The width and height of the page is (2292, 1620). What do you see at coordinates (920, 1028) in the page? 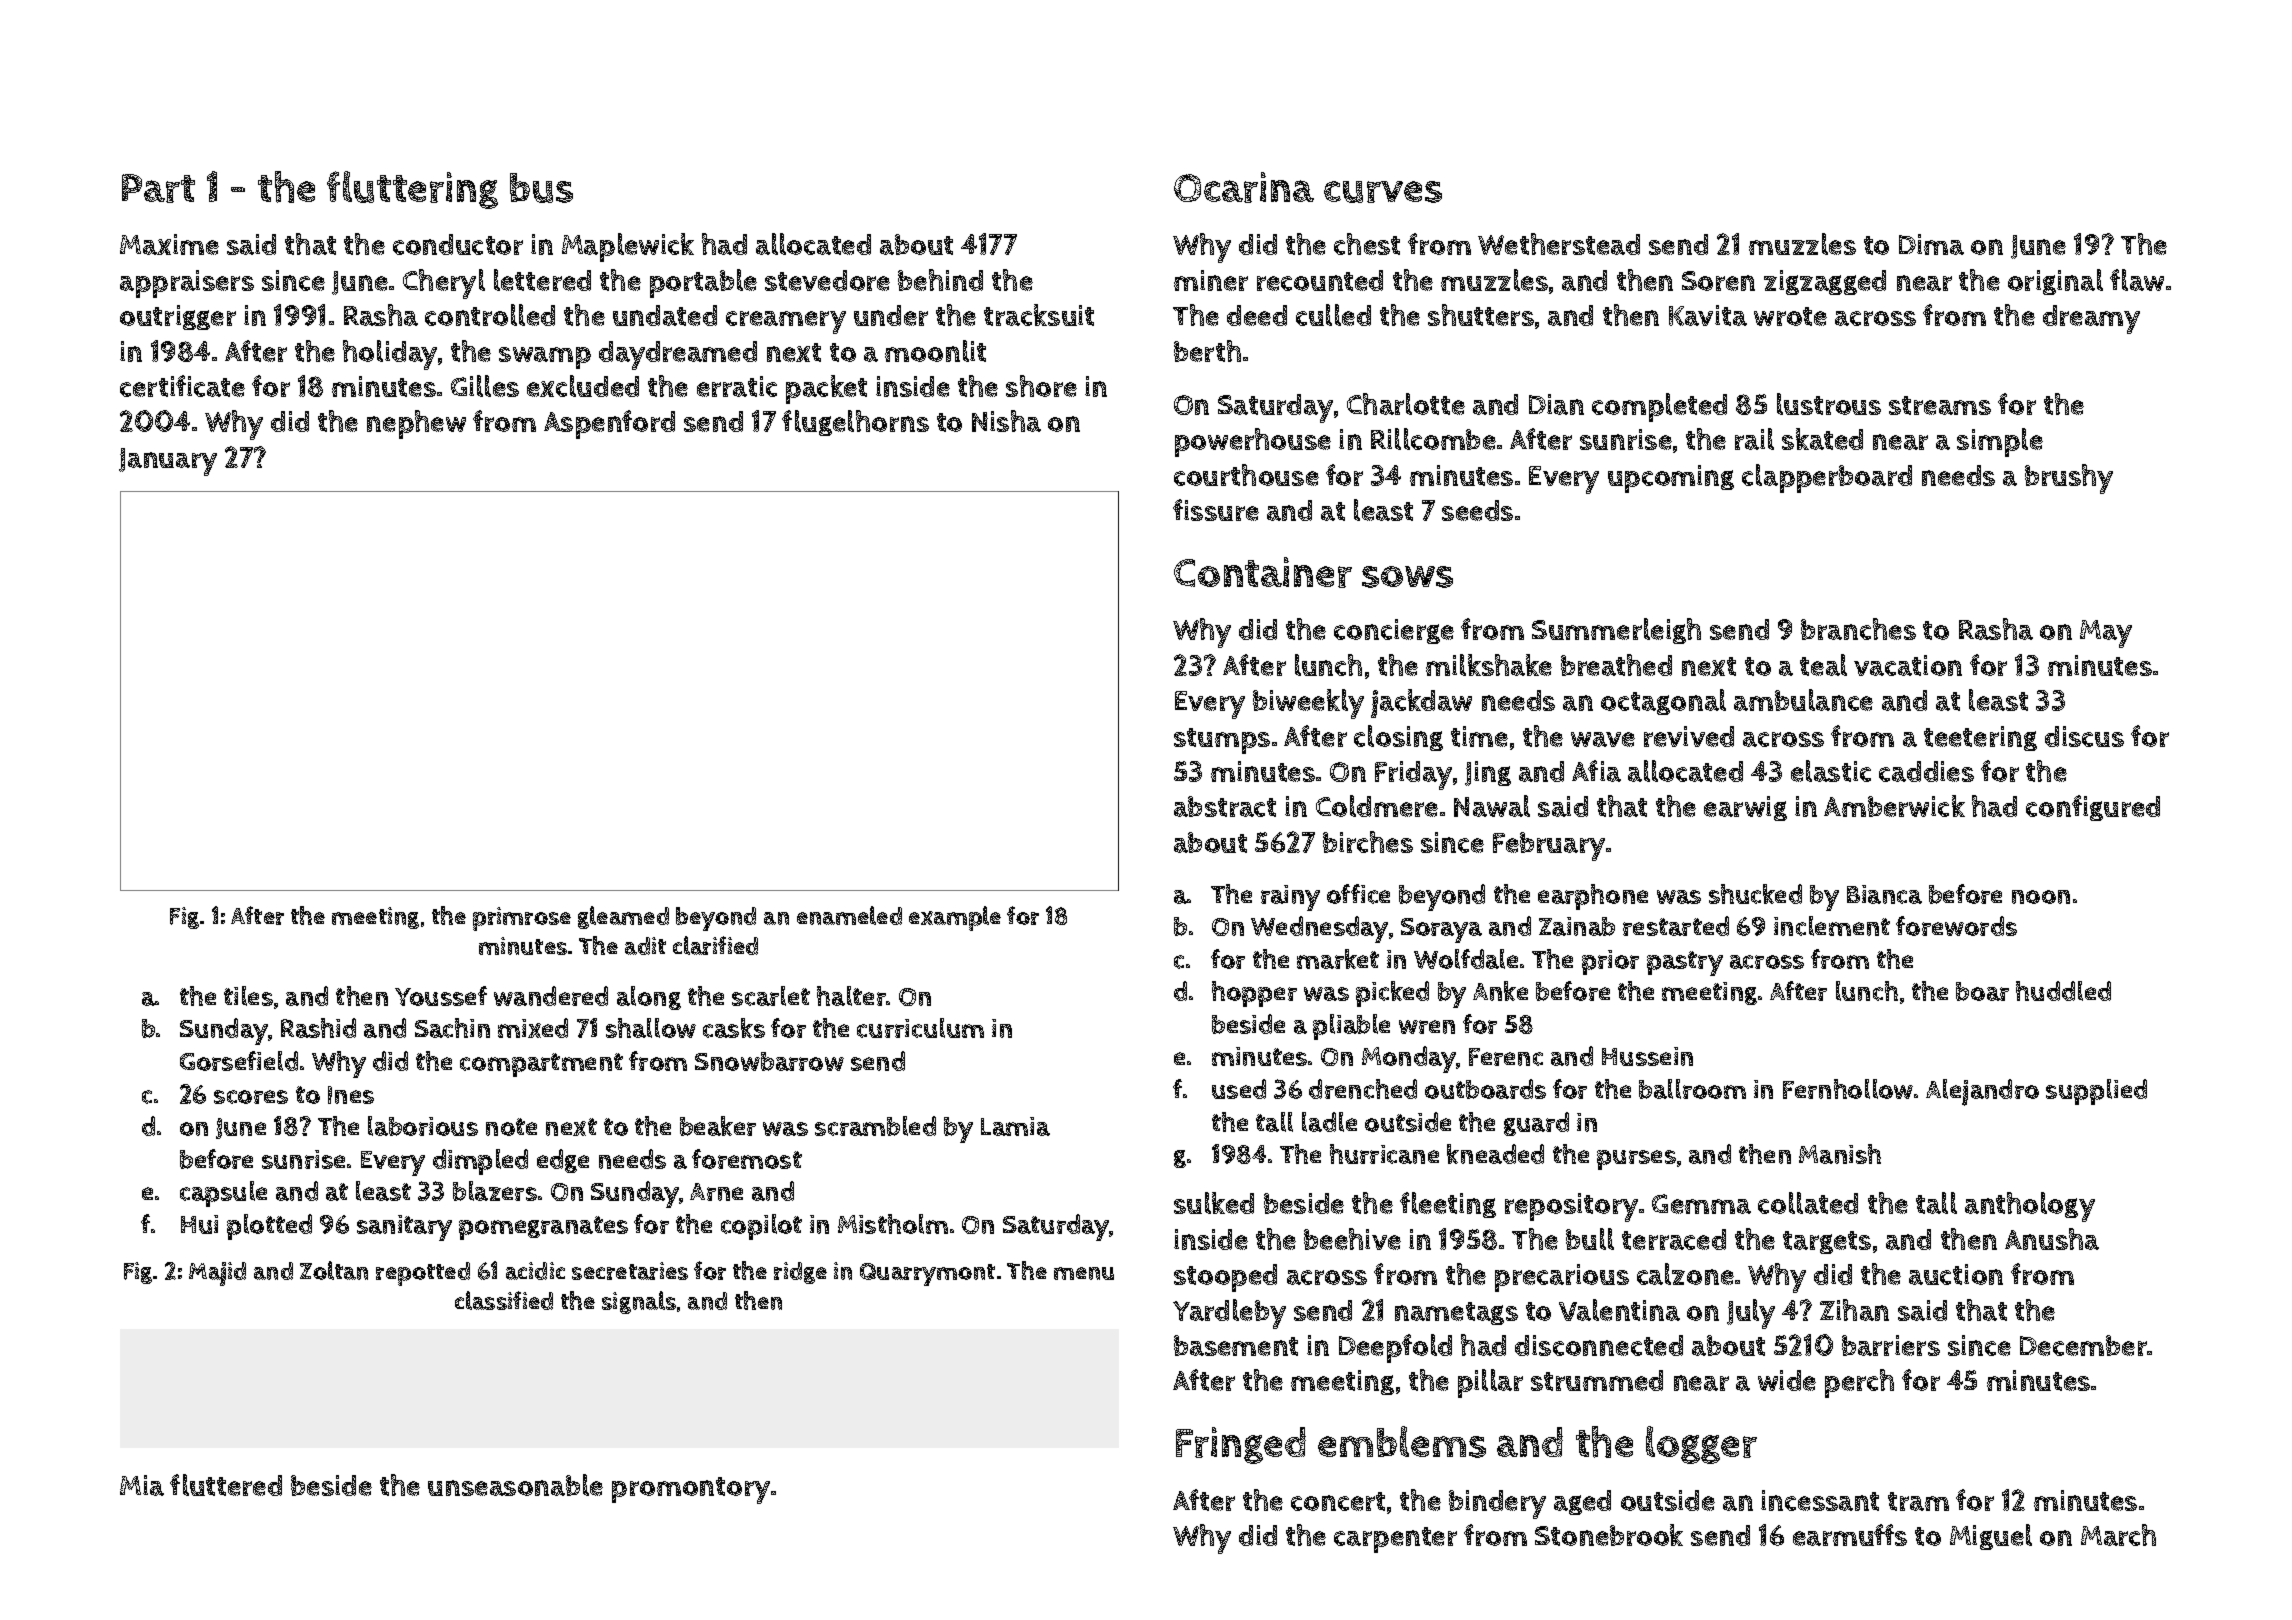
I see `curriculum` at bounding box center [920, 1028].
